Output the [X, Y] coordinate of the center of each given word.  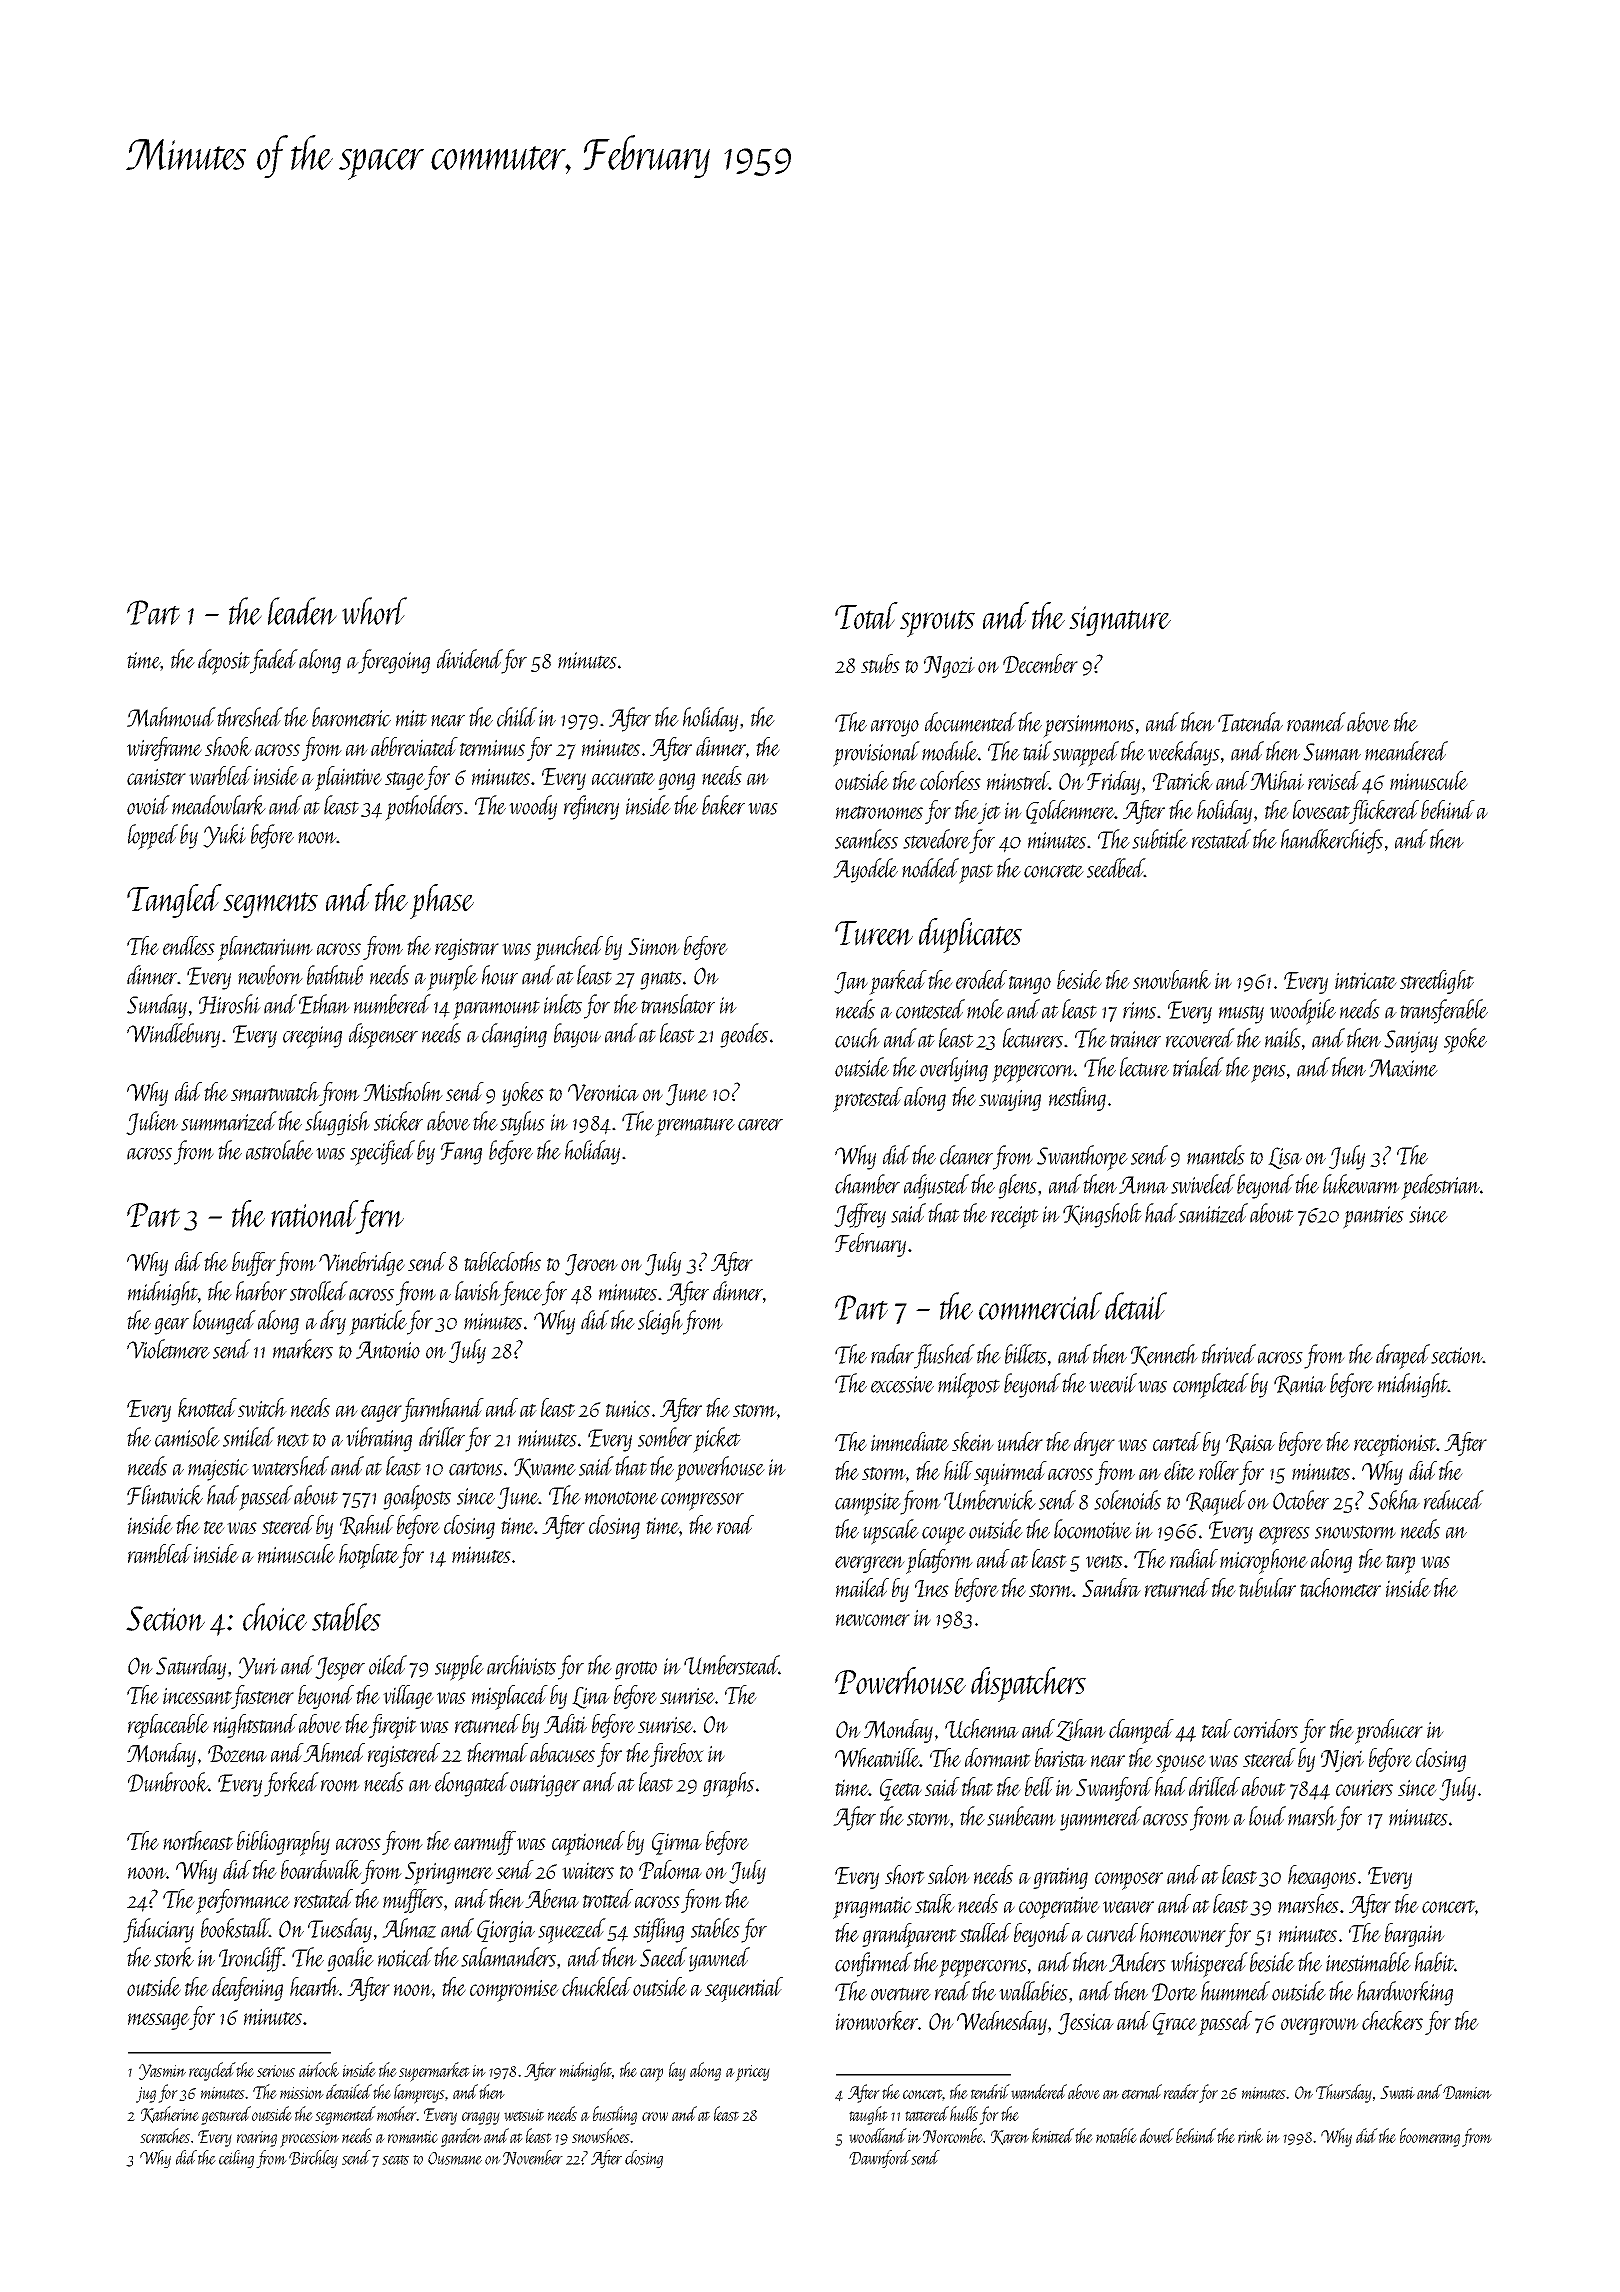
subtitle [1160, 839]
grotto [636, 1670]
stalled [985, 1932]
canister [156, 776]
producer [1389, 1731]
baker [723, 805]
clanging [514, 1035]
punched [568, 948]
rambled [160, 1553]
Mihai [1277, 781]
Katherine [170, 2114]
